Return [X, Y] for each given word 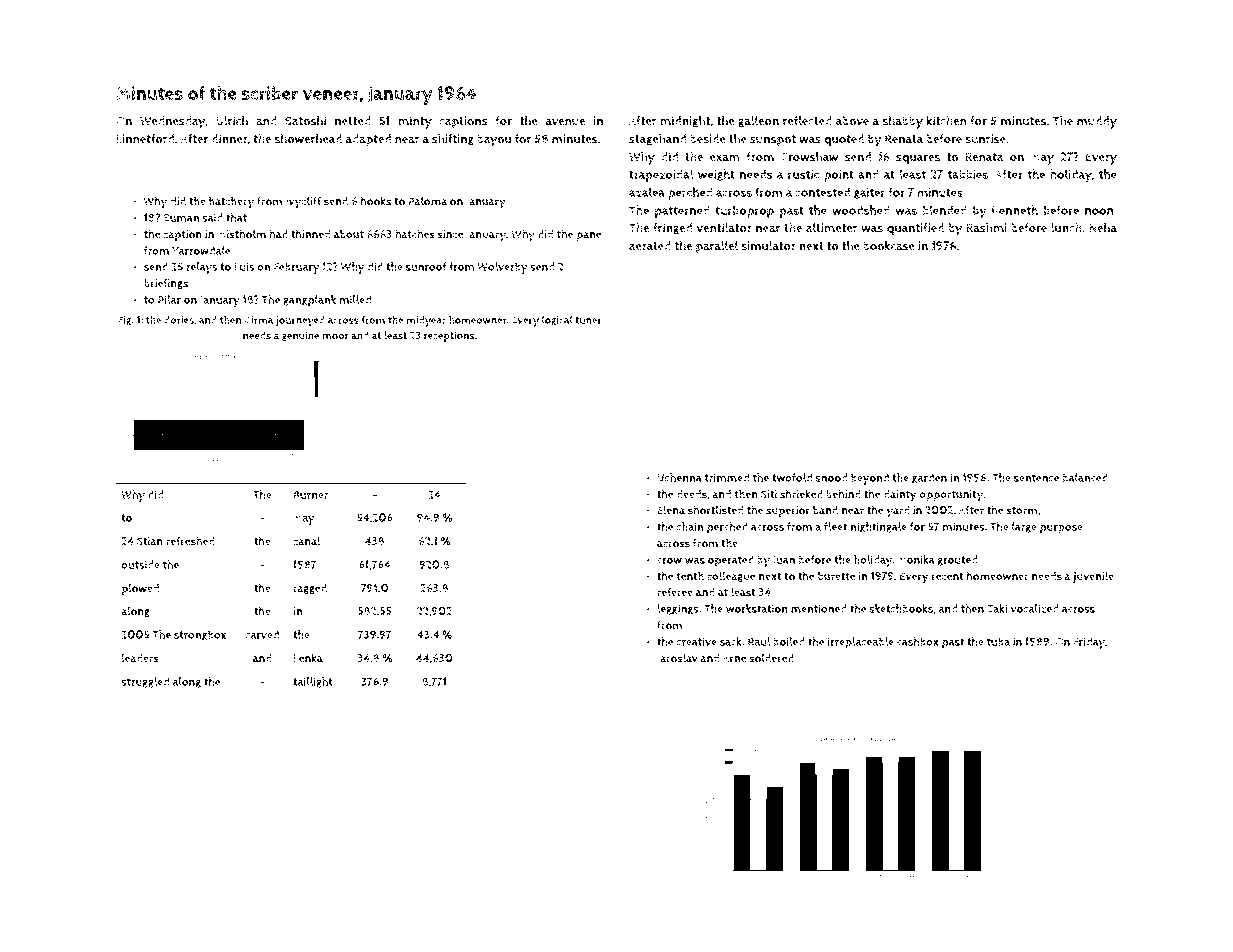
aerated [650, 246]
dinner [229, 139]
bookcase [889, 246]
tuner [588, 320]
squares [918, 159]
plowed [140, 589]
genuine [300, 336]
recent [948, 576]
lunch [1066, 228]
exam [725, 158]
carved [262, 634]
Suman [181, 218]
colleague [731, 576]
